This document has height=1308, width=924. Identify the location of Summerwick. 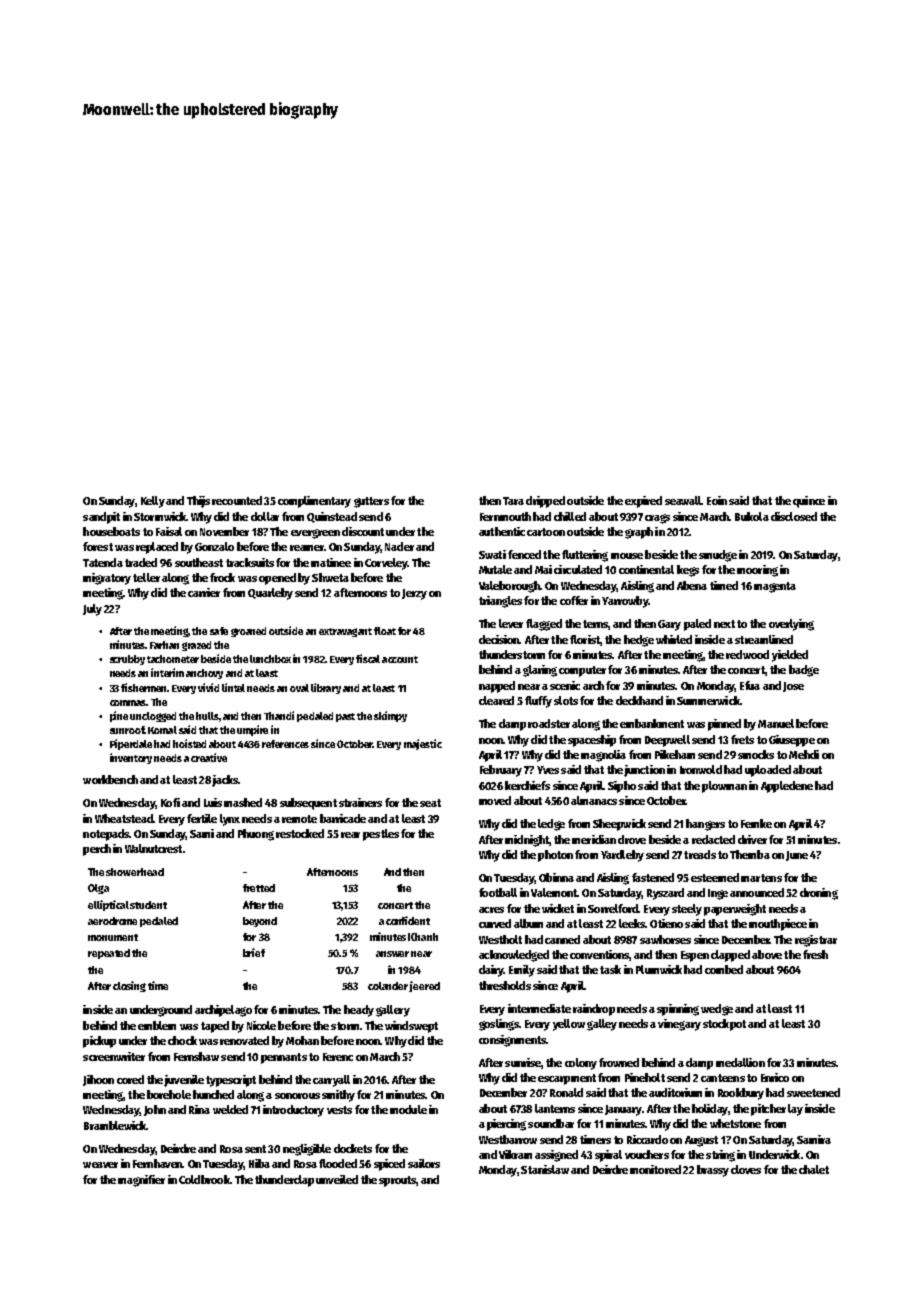
(708, 700).
